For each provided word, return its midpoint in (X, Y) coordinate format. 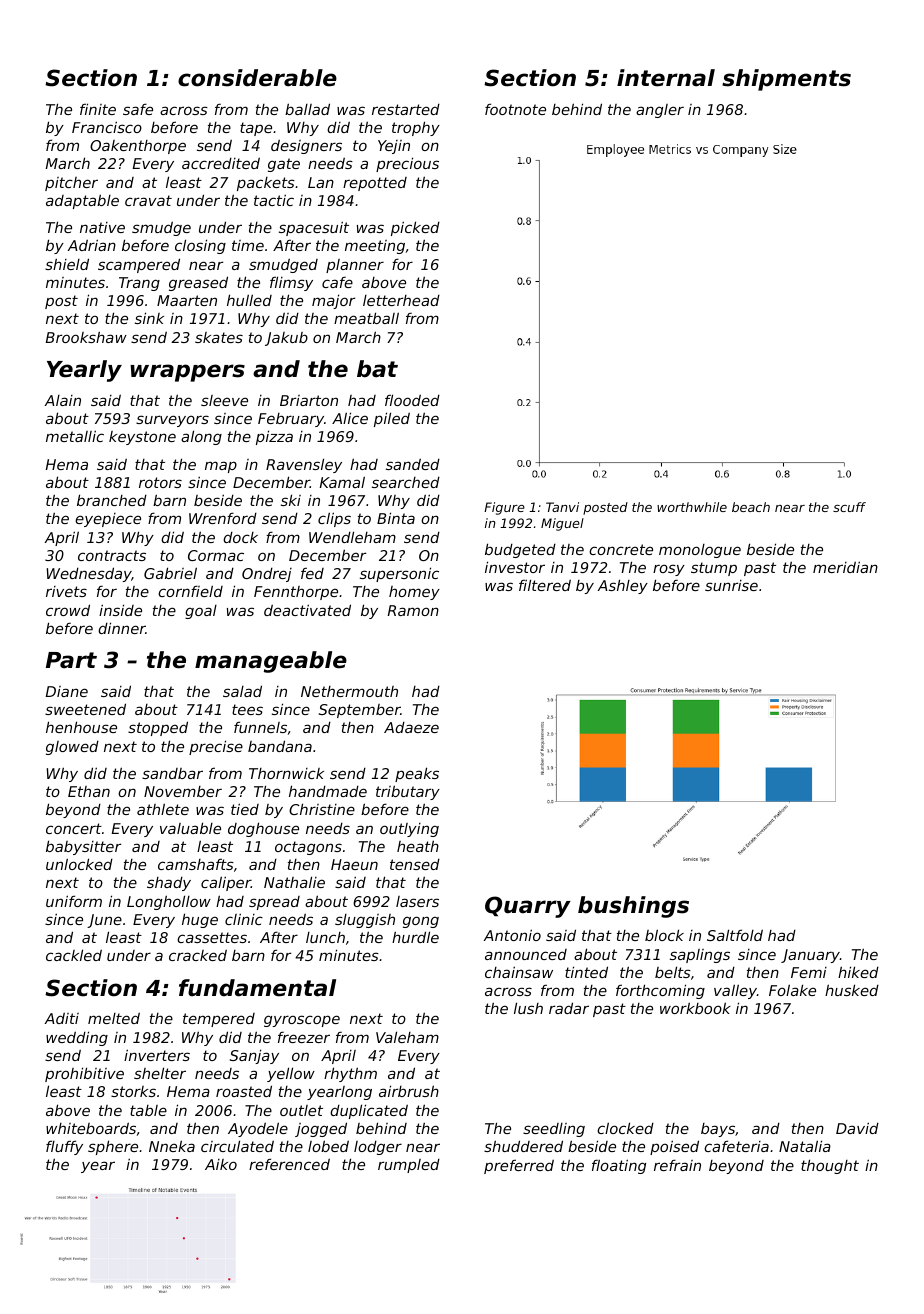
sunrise (731, 585)
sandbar (172, 773)
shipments (786, 80)
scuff (849, 507)
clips (334, 519)
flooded (412, 400)
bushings (633, 907)
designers (306, 146)
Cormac (216, 555)
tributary (408, 792)
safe (138, 109)
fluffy (64, 1147)
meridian (845, 567)
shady (169, 884)
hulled (249, 300)
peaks (417, 774)
